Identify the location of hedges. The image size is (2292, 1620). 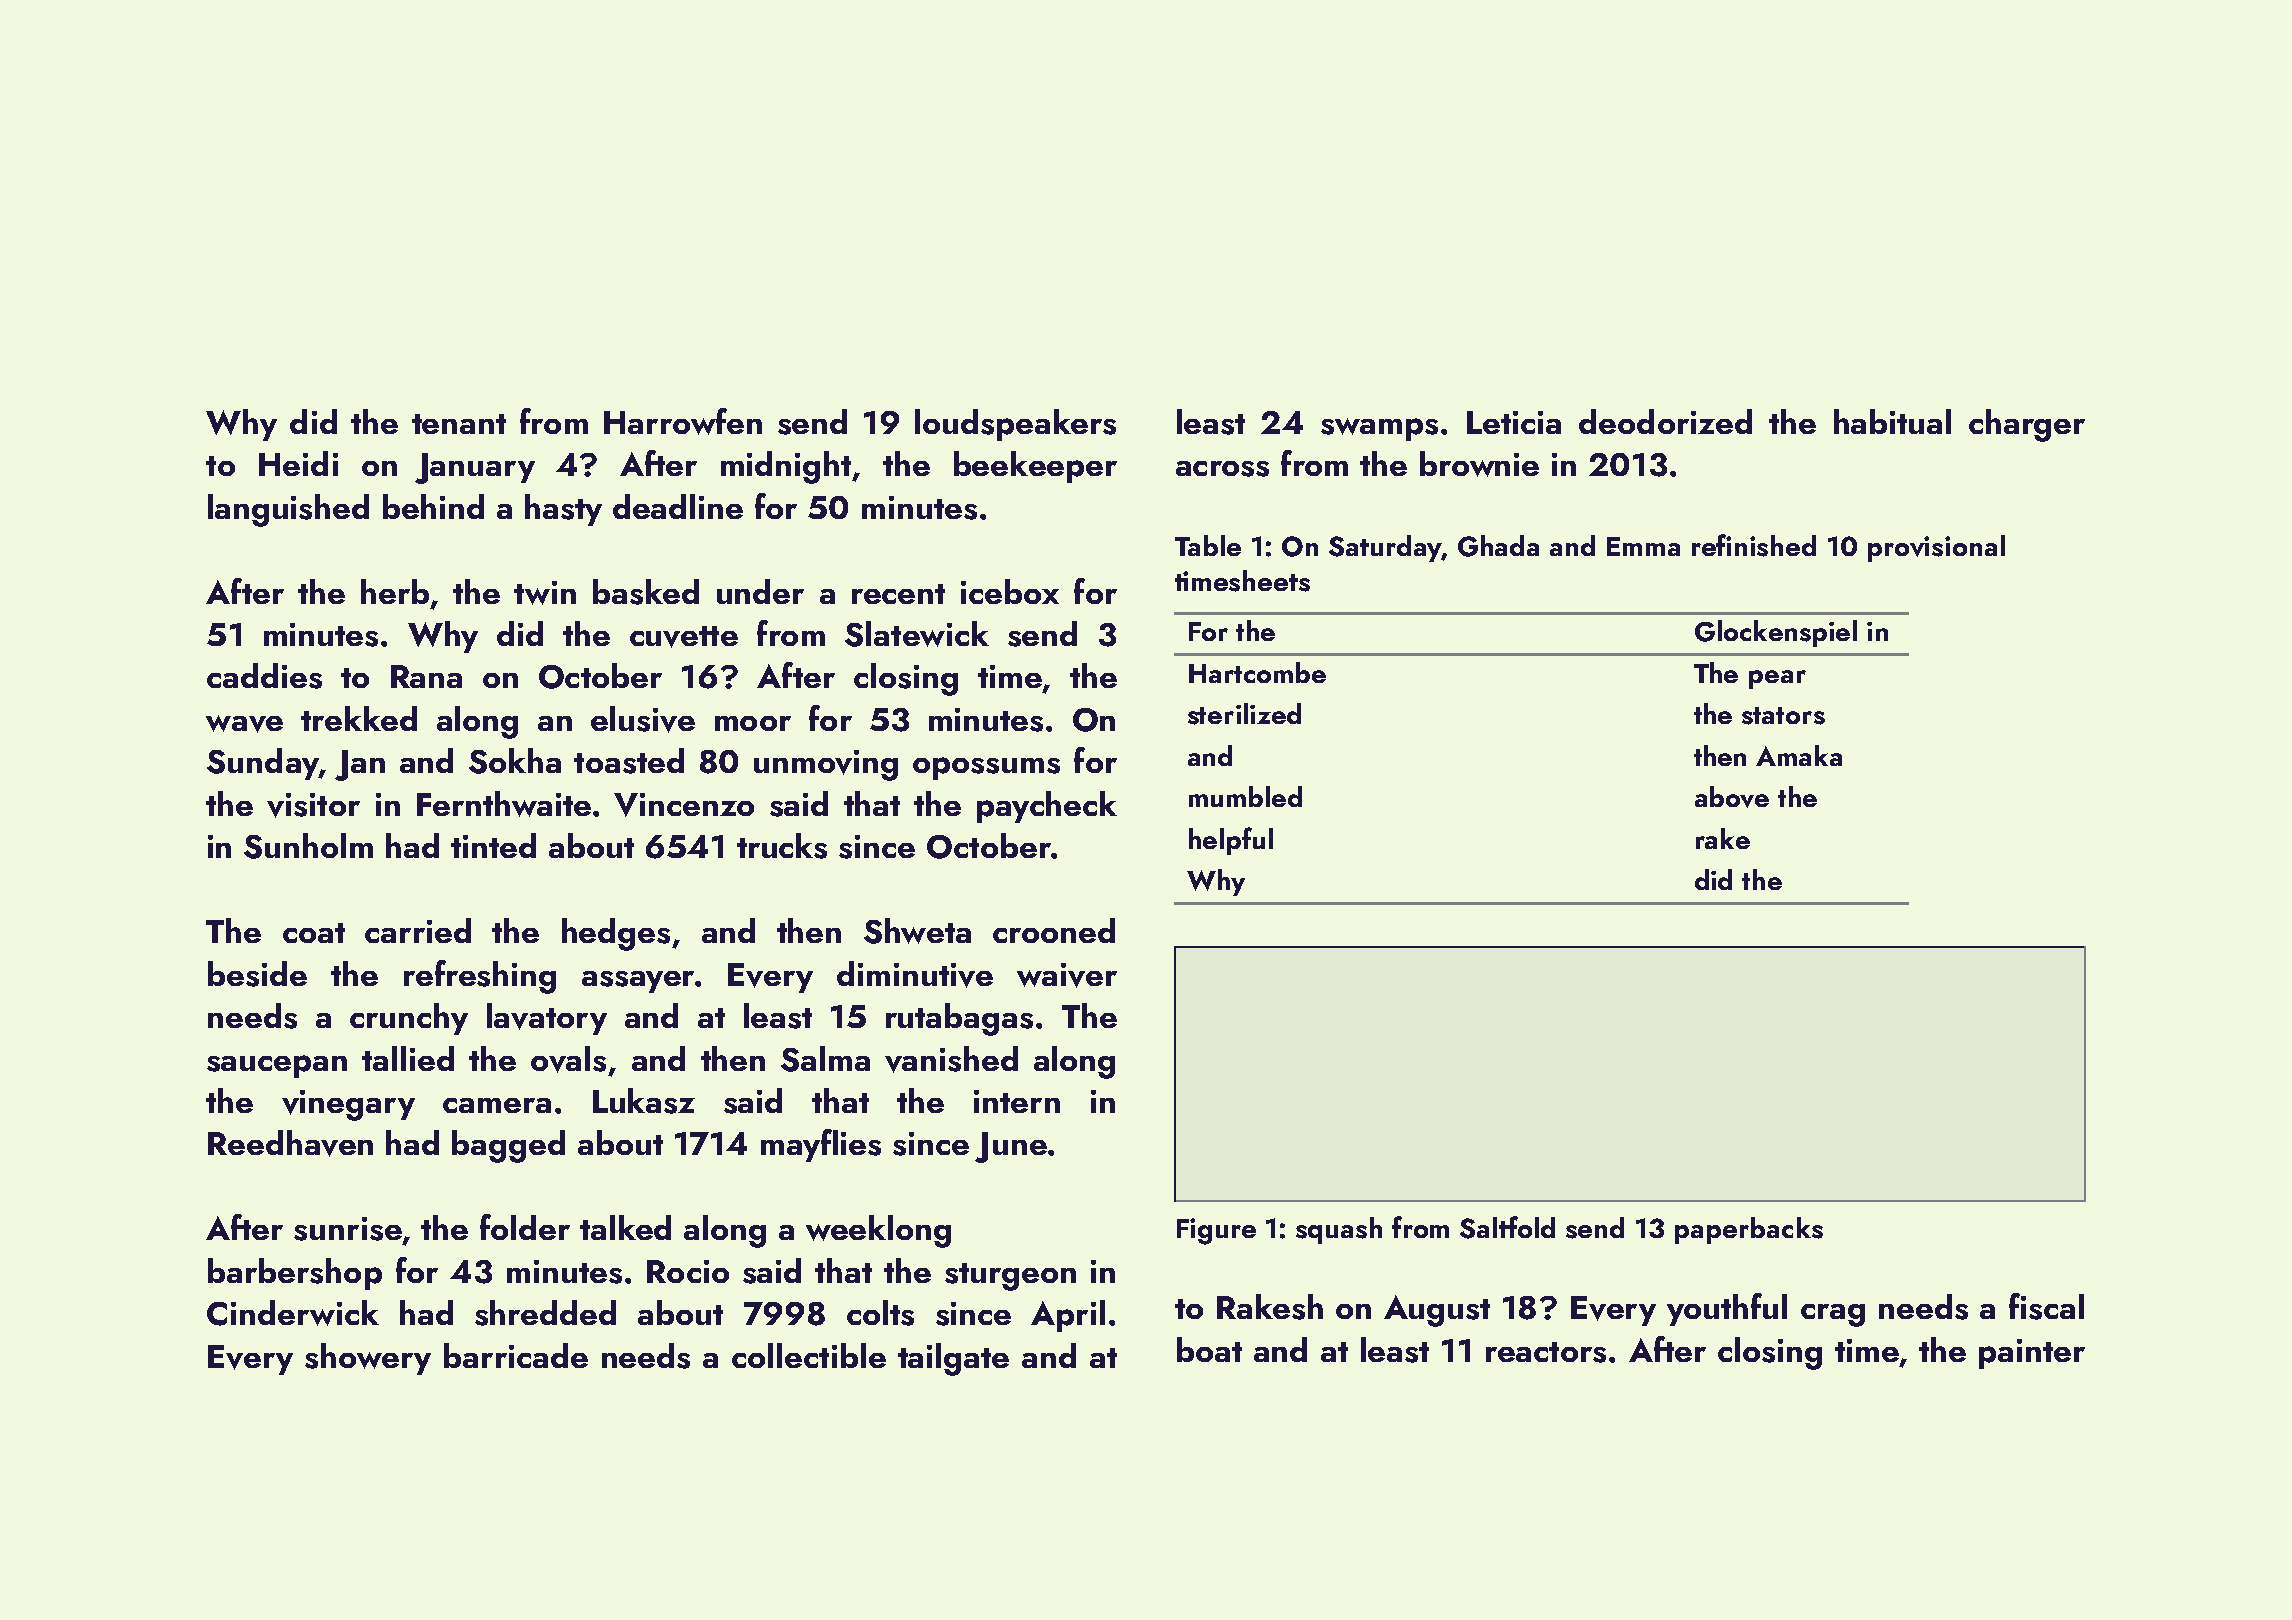
(616, 934).
